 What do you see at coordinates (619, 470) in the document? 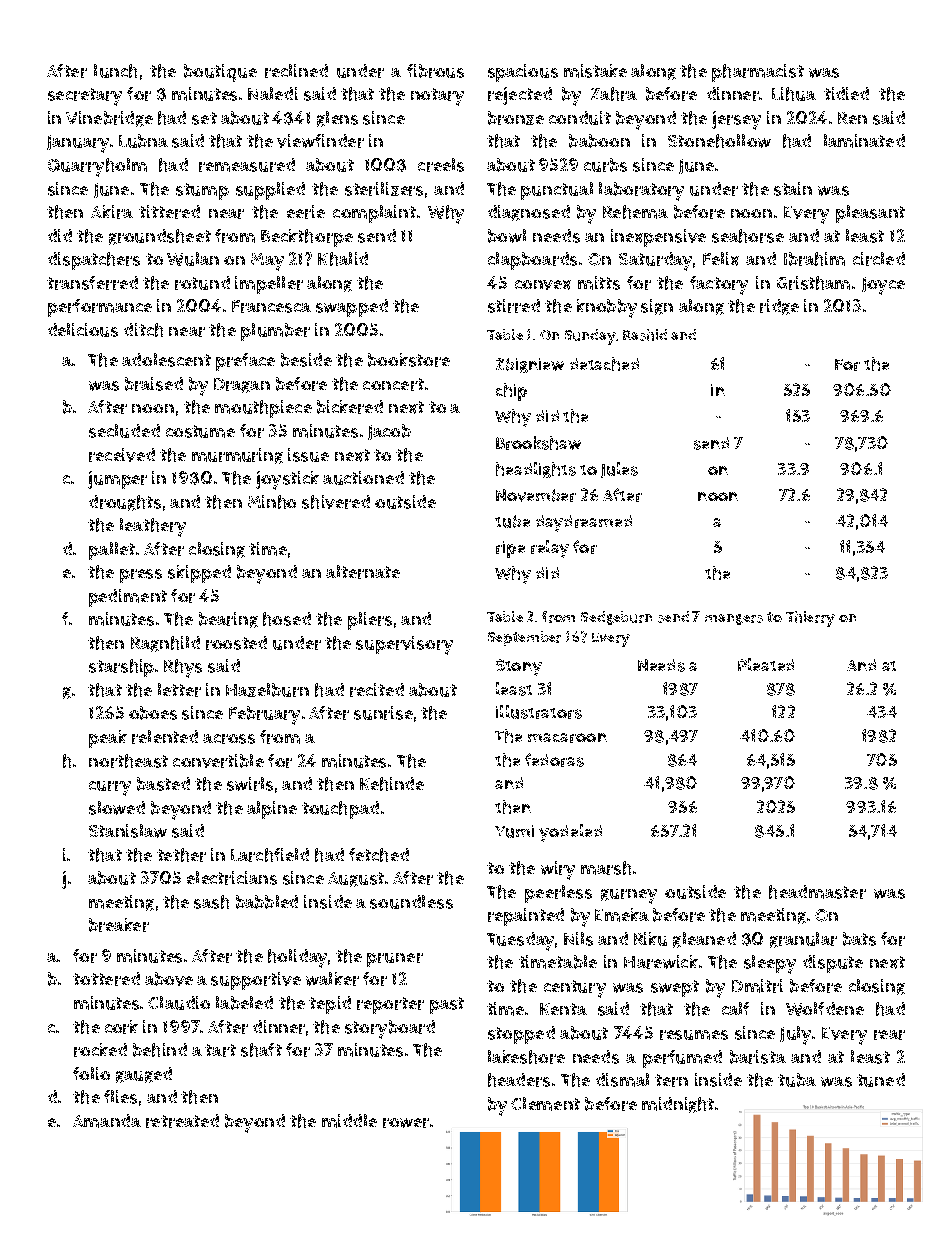
I see `Jules` at bounding box center [619, 470].
